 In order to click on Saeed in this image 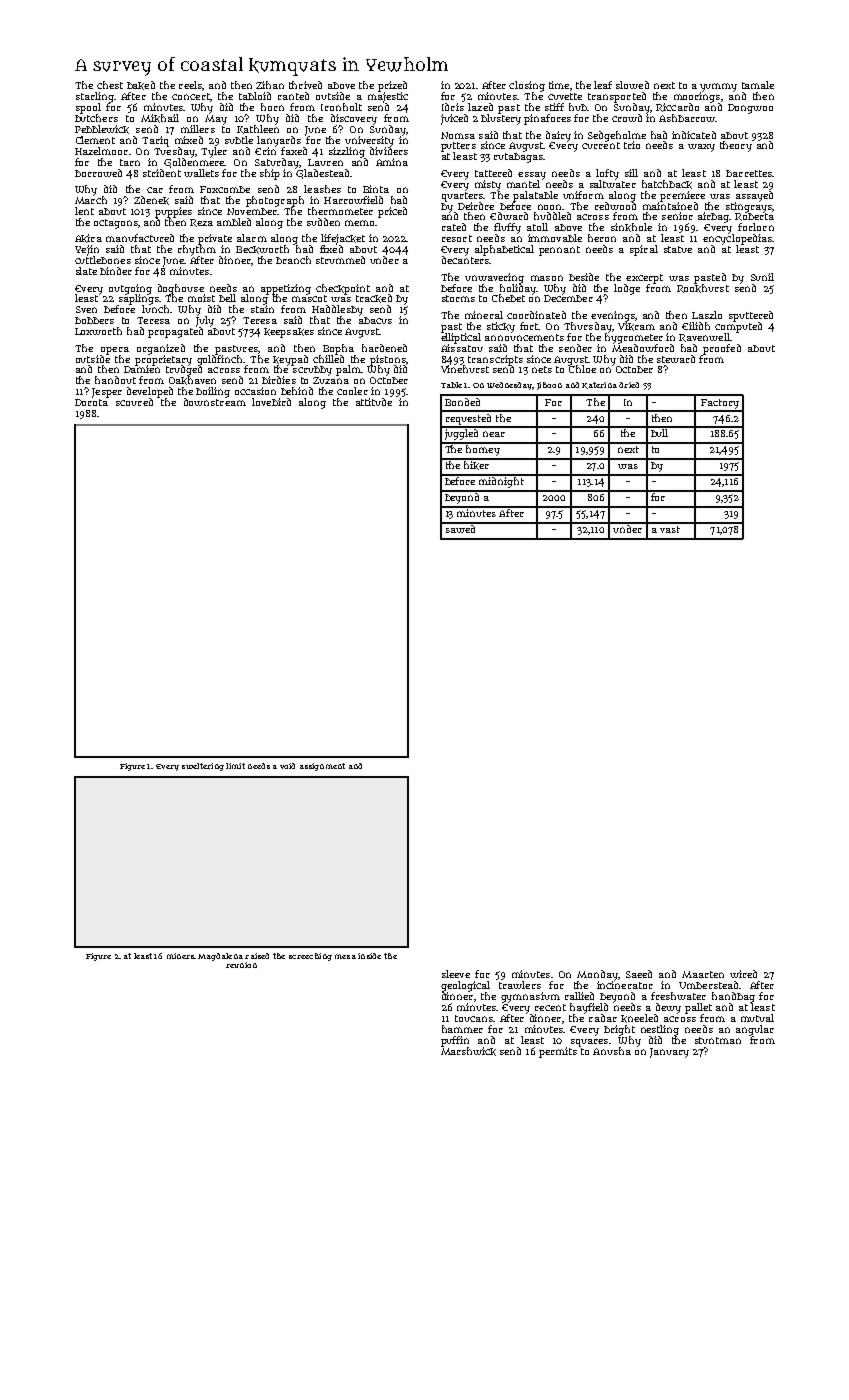, I will do `click(639, 974)`.
